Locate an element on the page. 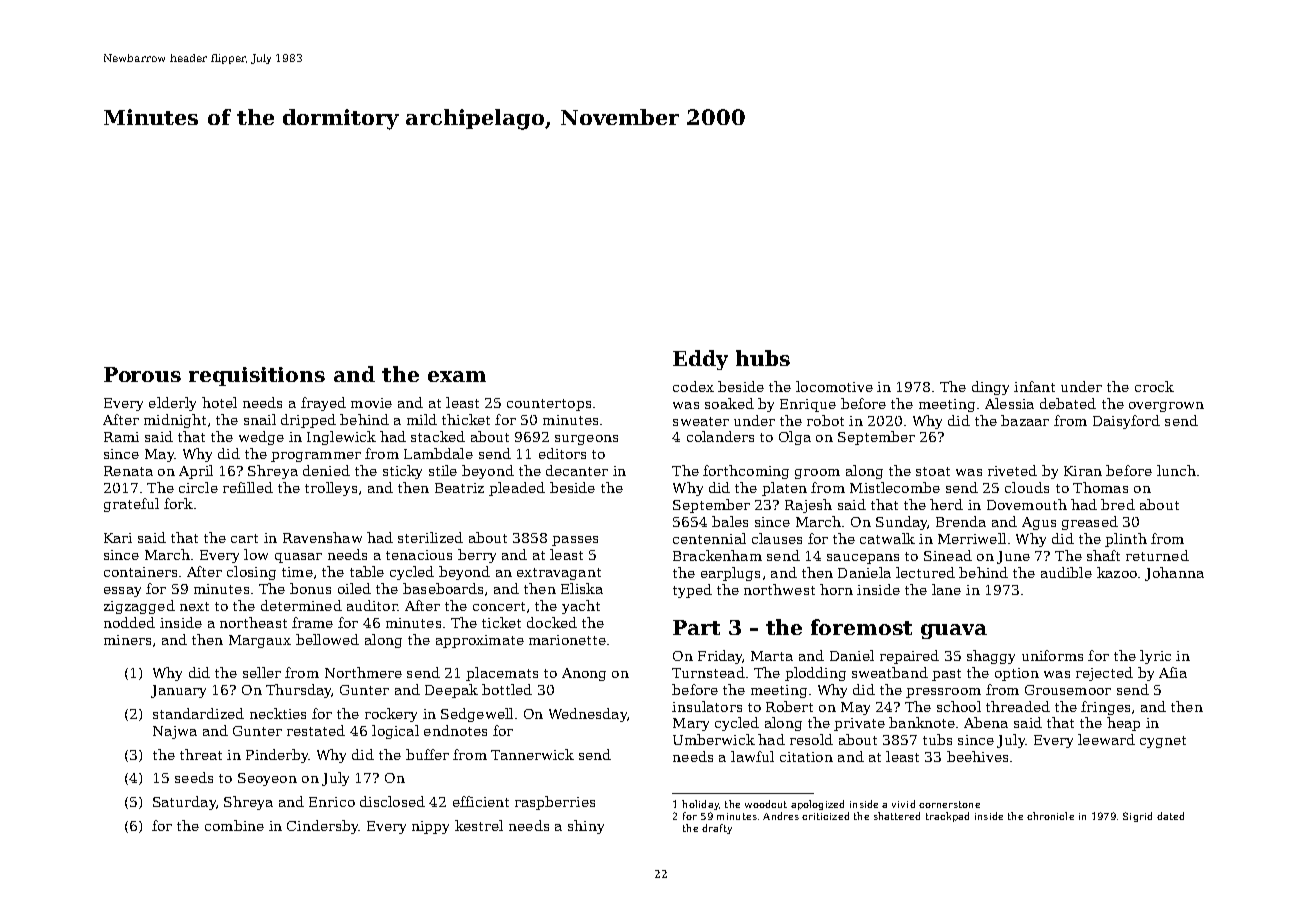 This page has width=1308, height=924. disclosed is located at coordinates (392, 801).
